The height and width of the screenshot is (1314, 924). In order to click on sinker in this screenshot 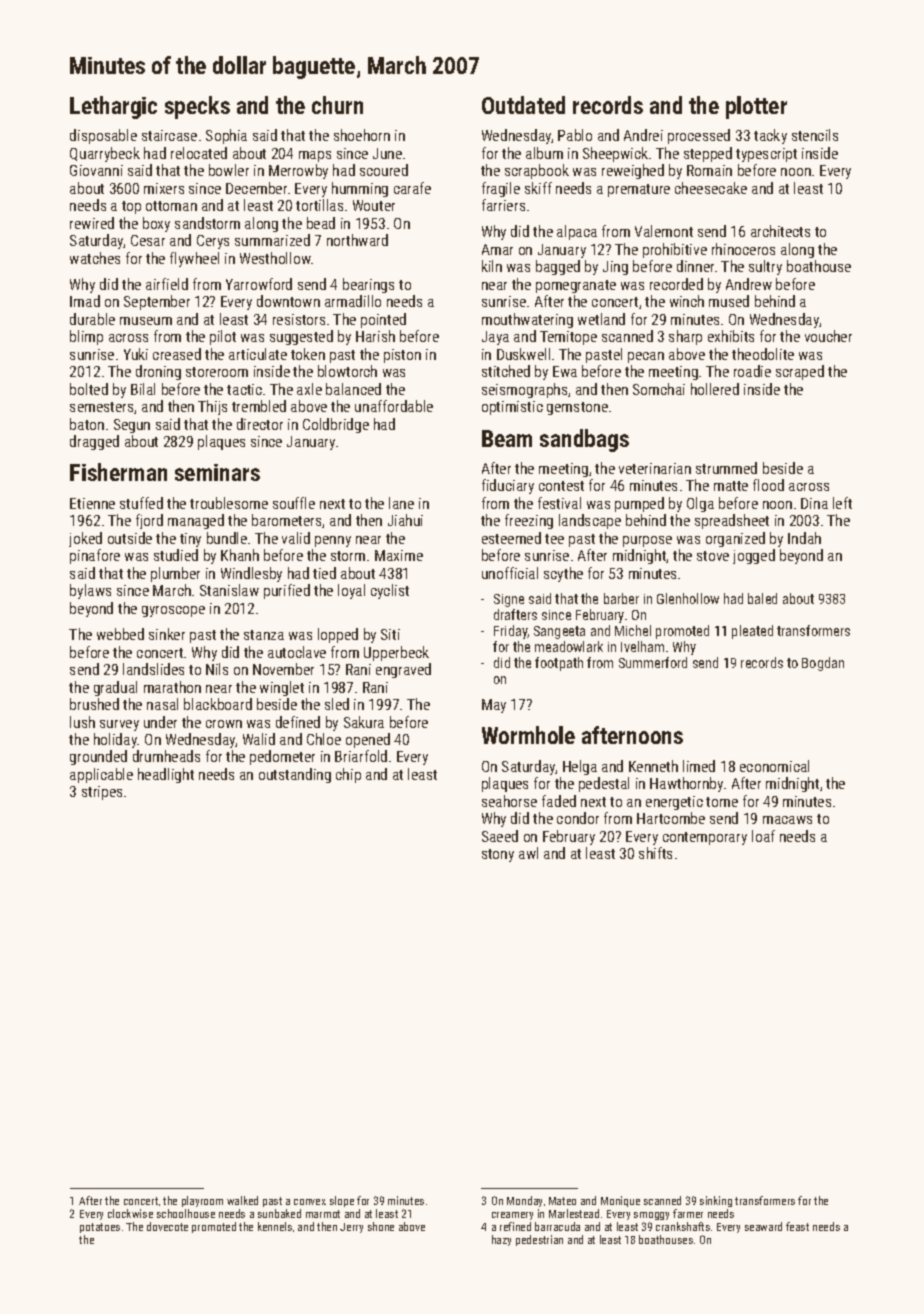, I will do `click(167, 634)`.
